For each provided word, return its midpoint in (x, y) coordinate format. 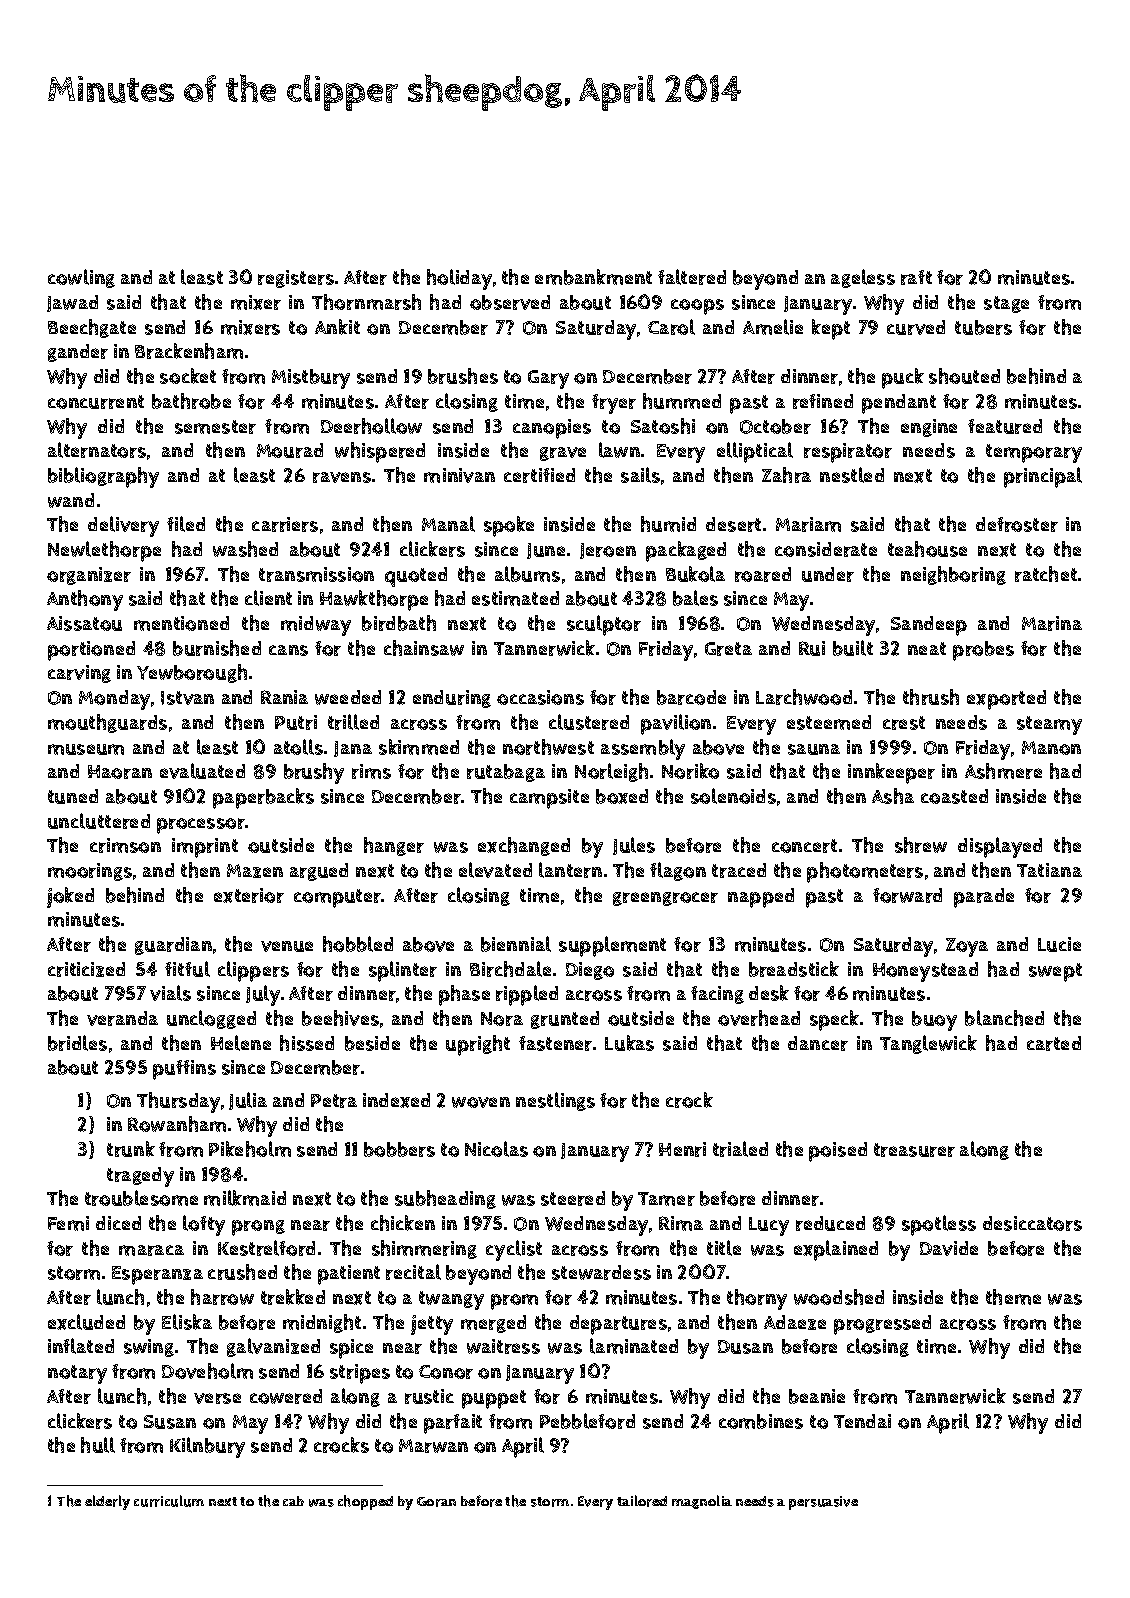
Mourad (290, 450)
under (828, 574)
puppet (494, 1399)
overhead (759, 1018)
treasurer (914, 1150)
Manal (448, 524)
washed (245, 549)
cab (293, 1501)
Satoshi (663, 426)
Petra (334, 1101)
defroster (1017, 524)
